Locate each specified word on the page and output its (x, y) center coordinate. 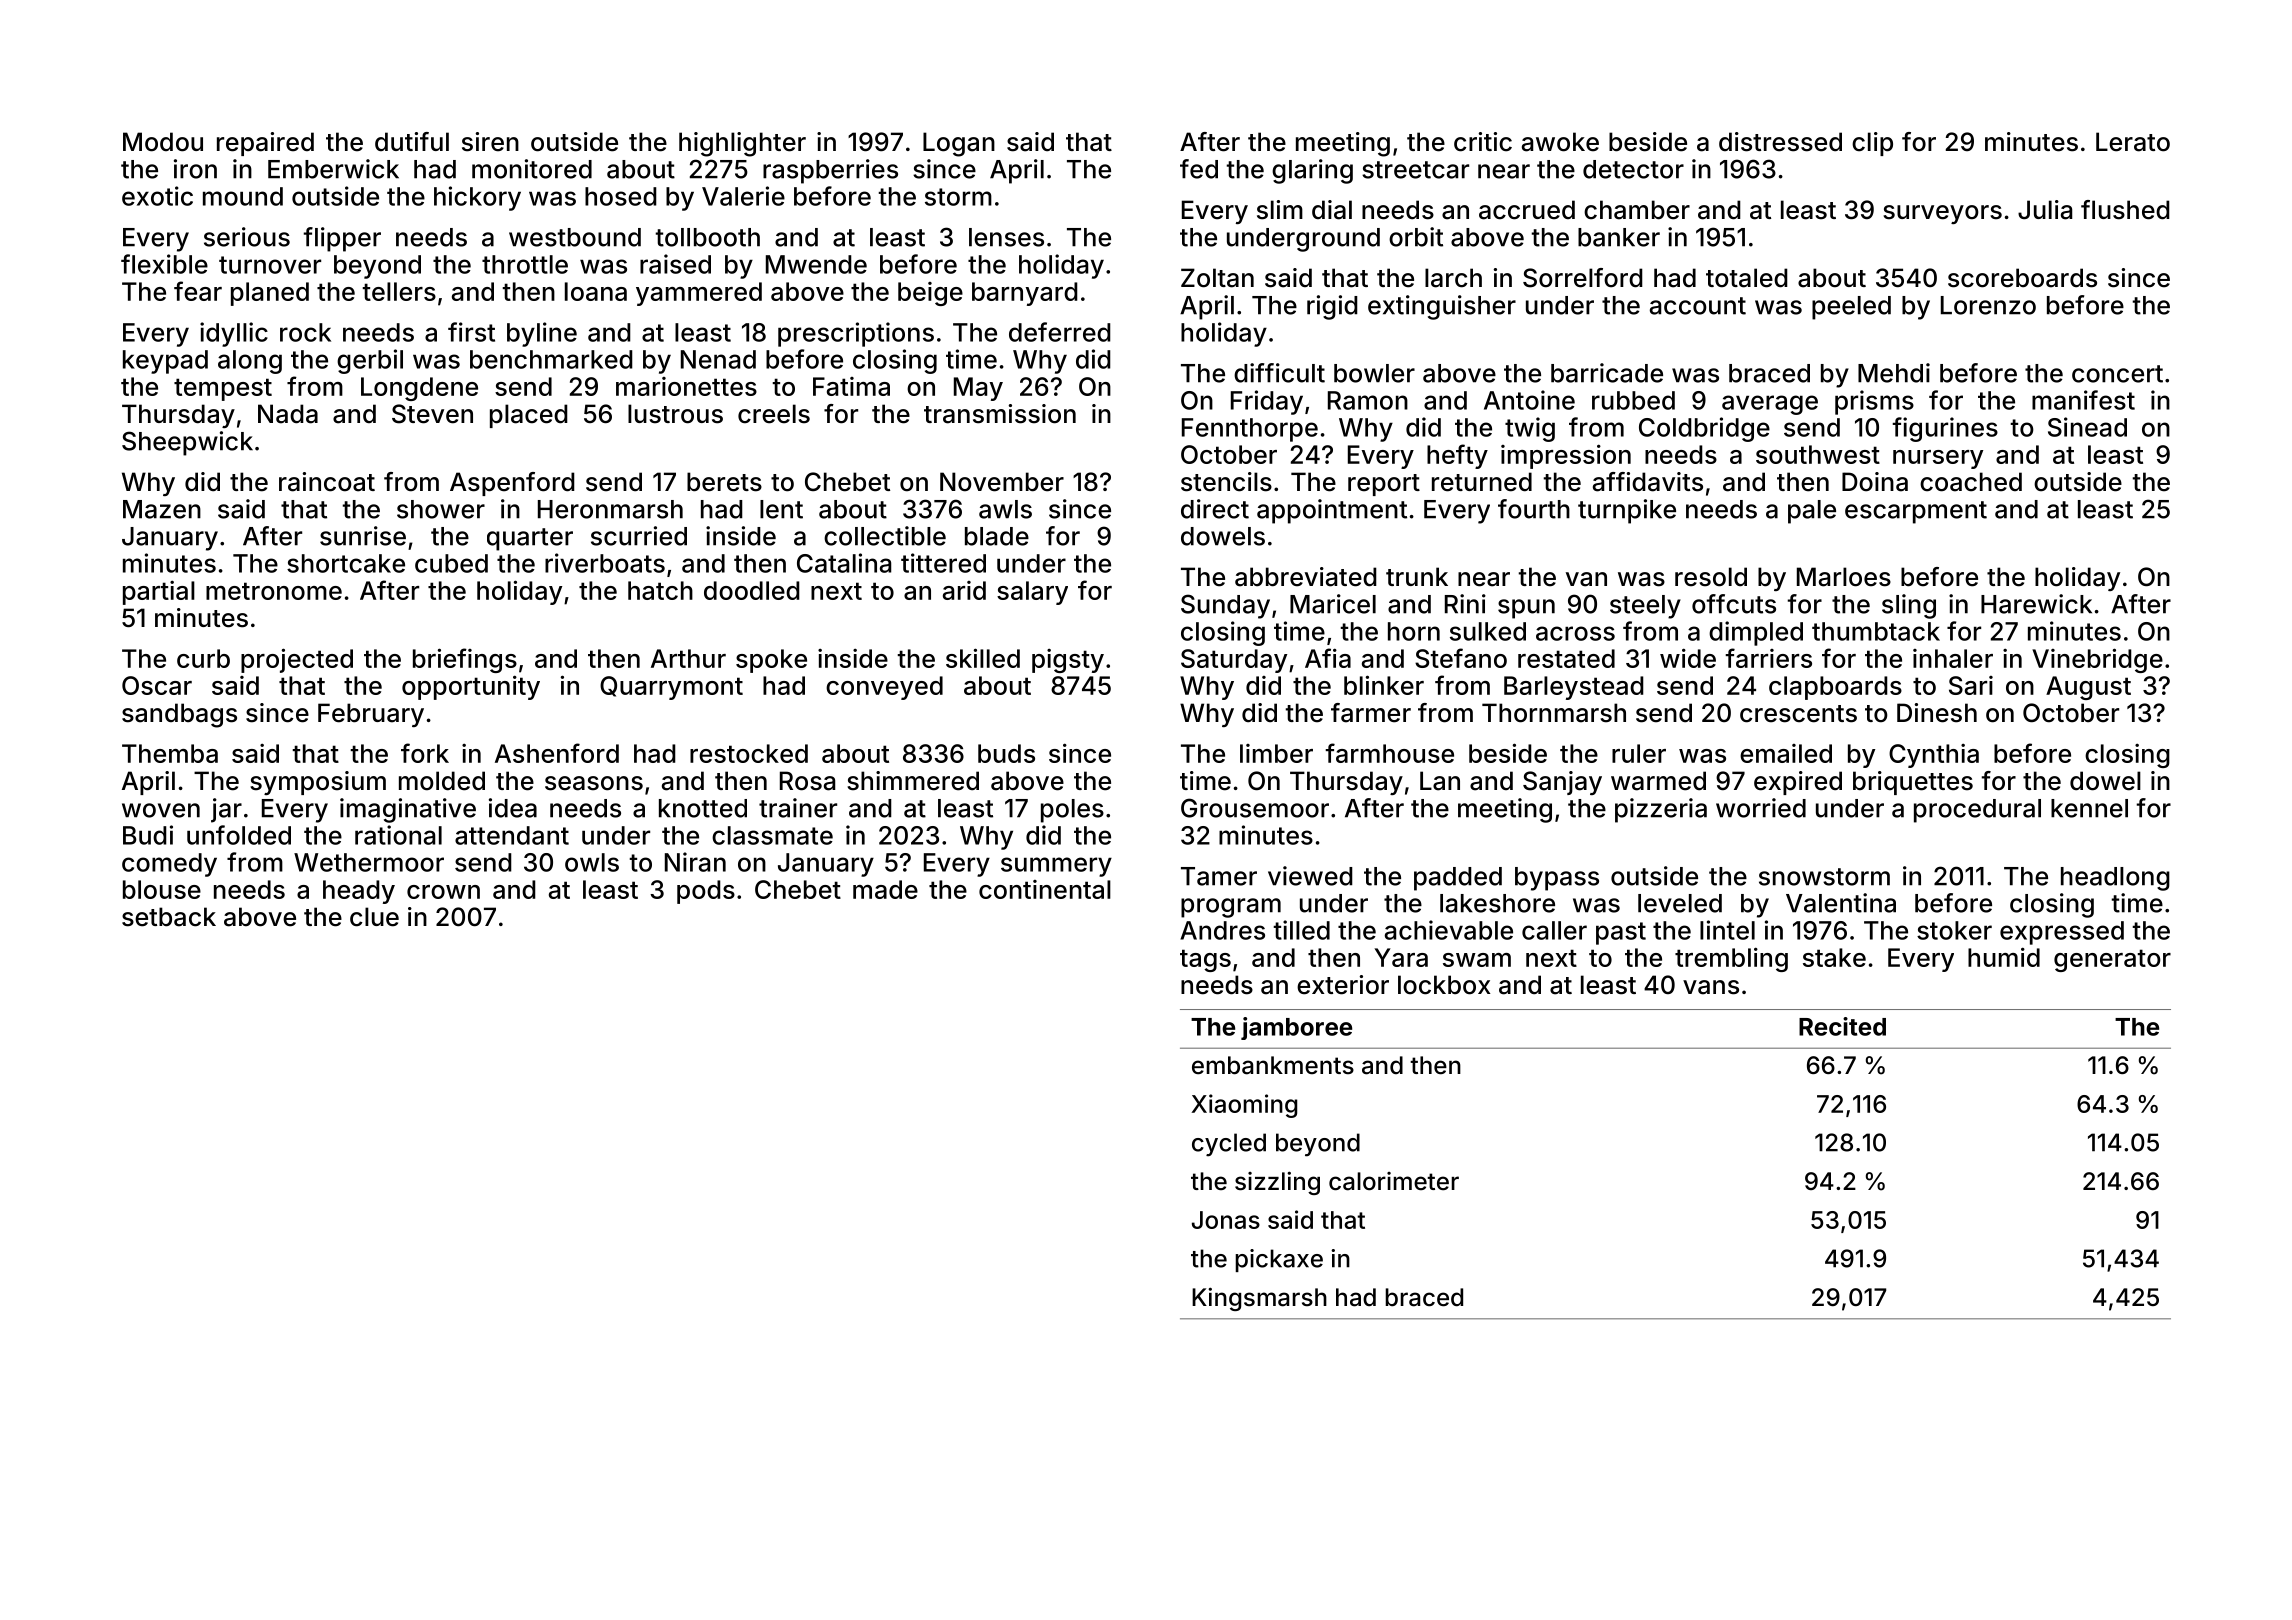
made (885, 889)
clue (374, 917)
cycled (1229, 1145)
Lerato (2133, 142)
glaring (1312, 171)
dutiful (412, 141)
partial (159, 593)
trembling (1731, 959)
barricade (1607, 373)
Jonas (1226, 1220)
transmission (1000, 414)
